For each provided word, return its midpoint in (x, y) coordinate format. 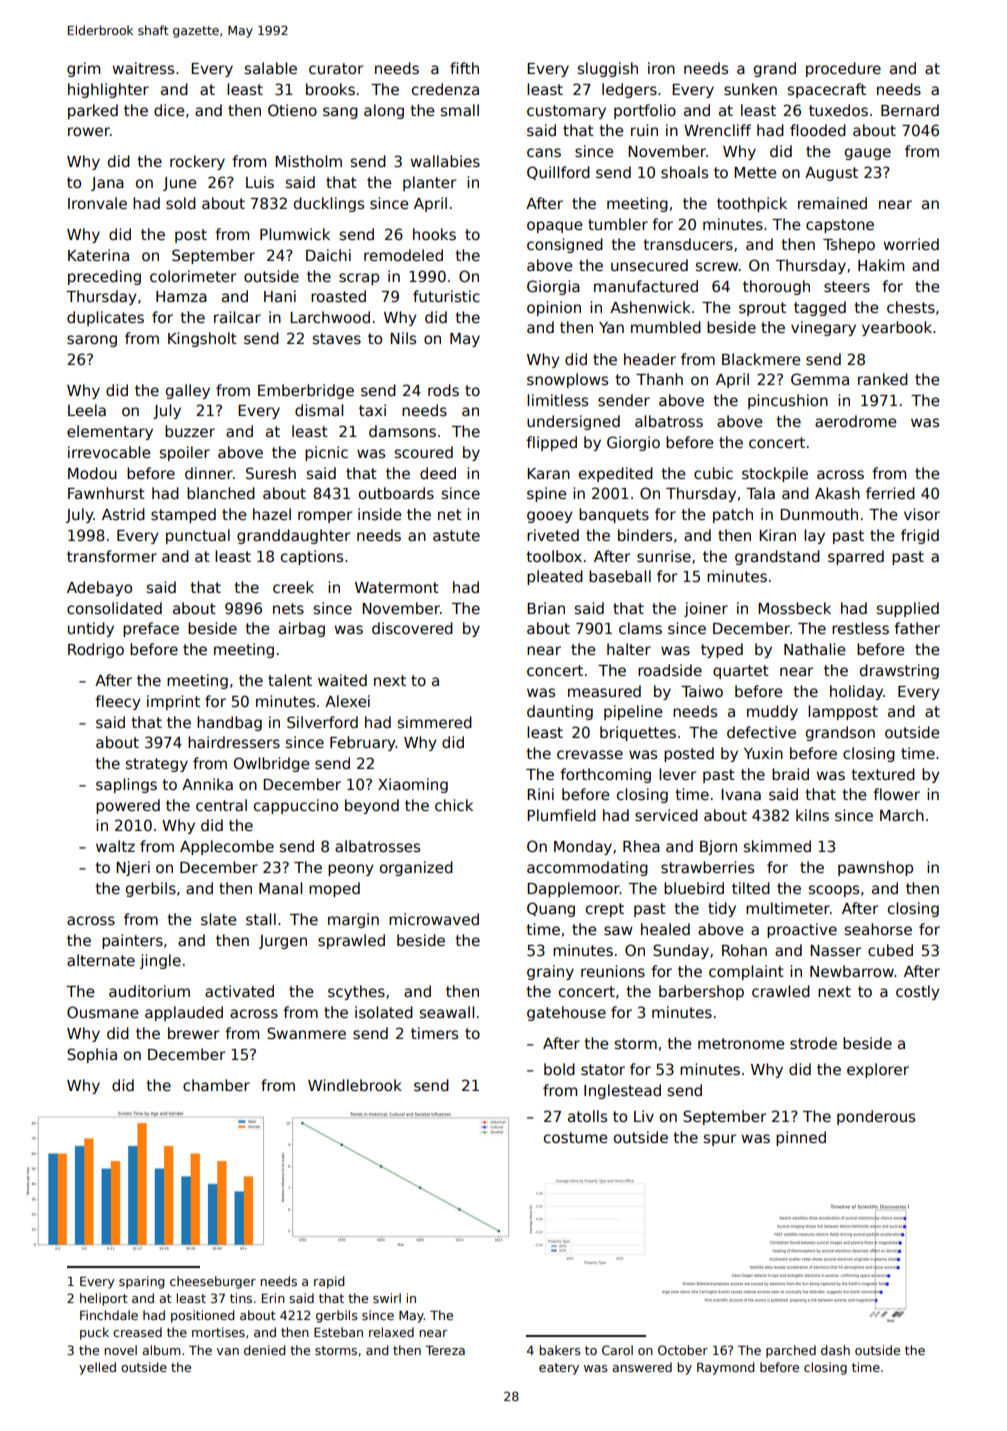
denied (265, 1350)
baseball (620, 576)
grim (83, 69)
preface (151, 629)
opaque (554, 227)
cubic (713, 473)
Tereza (445, 1350)
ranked (883, 379)
